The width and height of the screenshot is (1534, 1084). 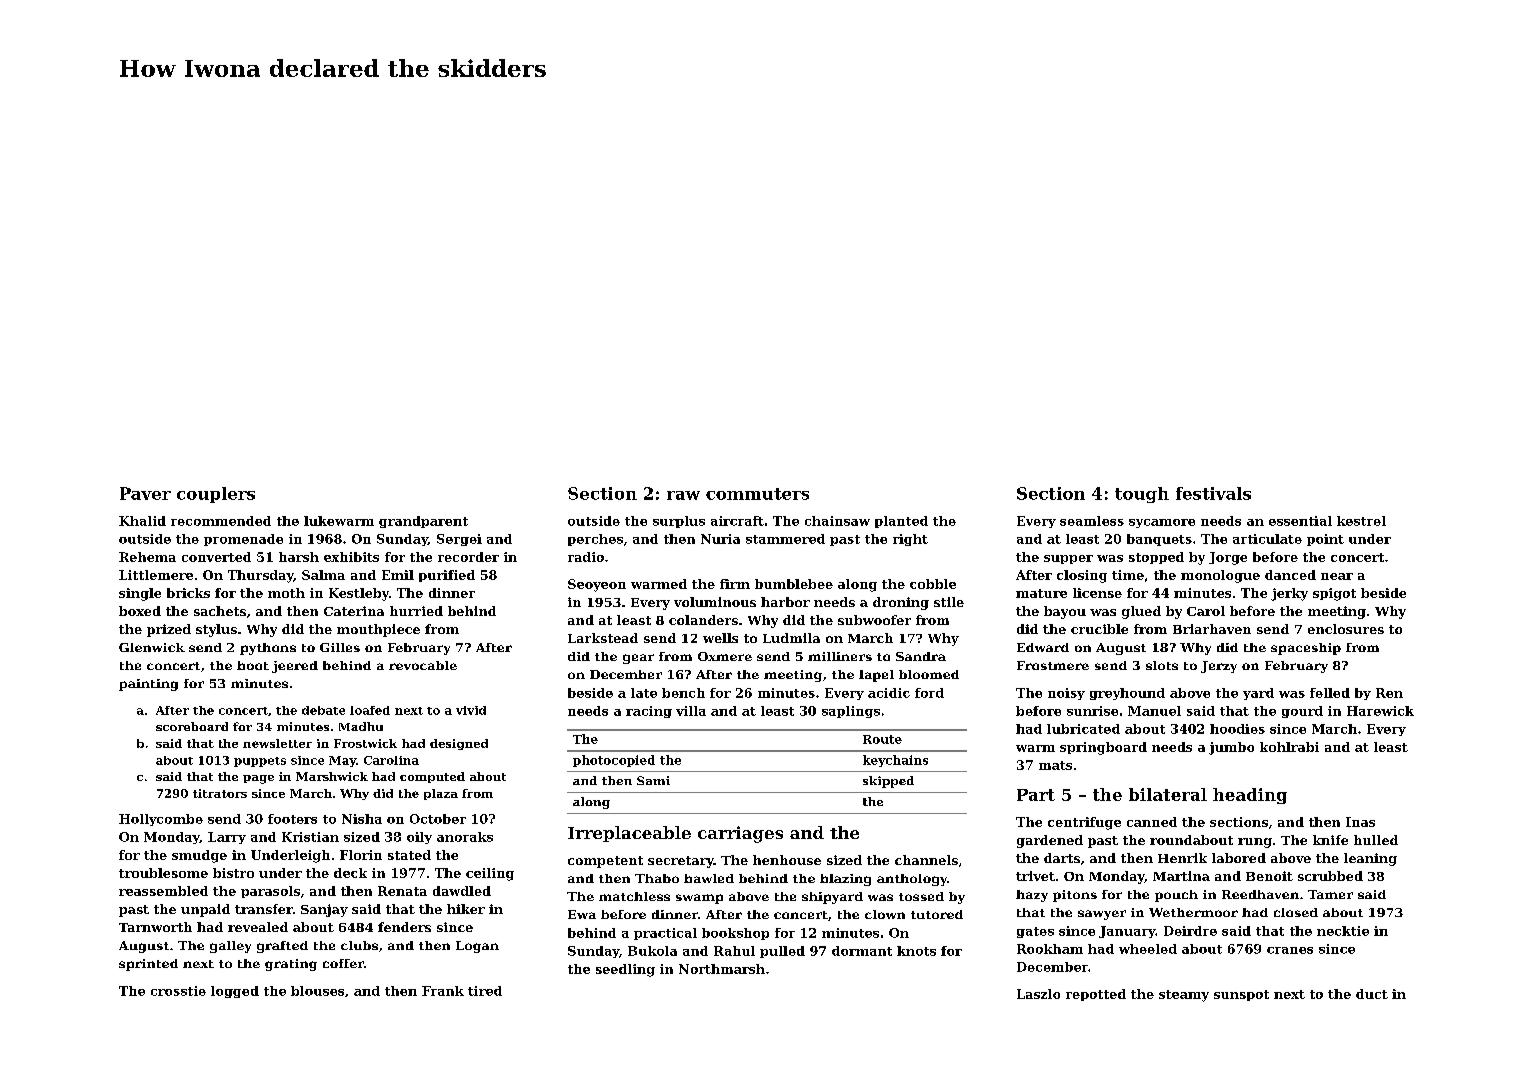 I want to click on fenders, so click(x=404, y=927).
